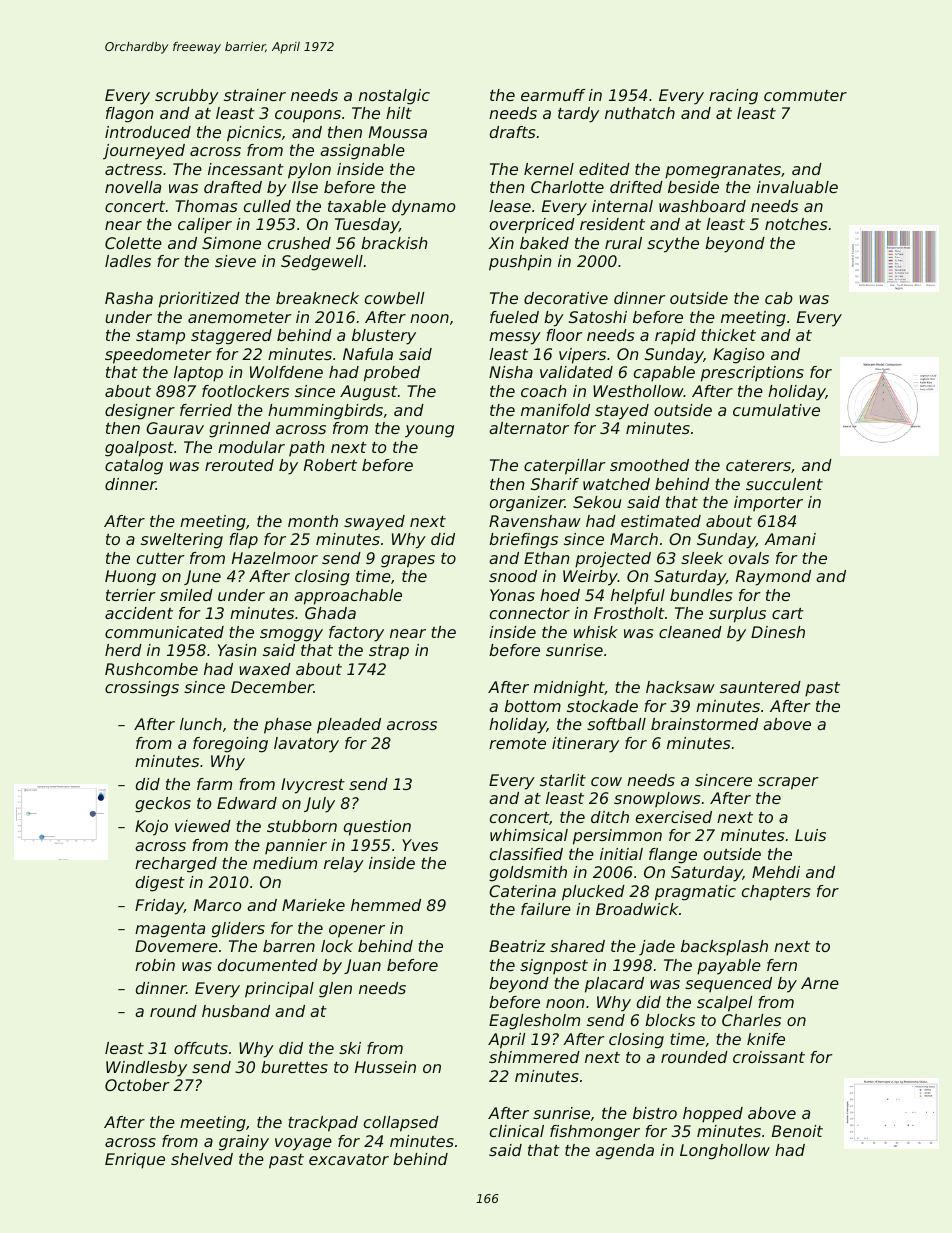 The image size is (952, 1233). I want to click on crossings, so click(142, 689).
